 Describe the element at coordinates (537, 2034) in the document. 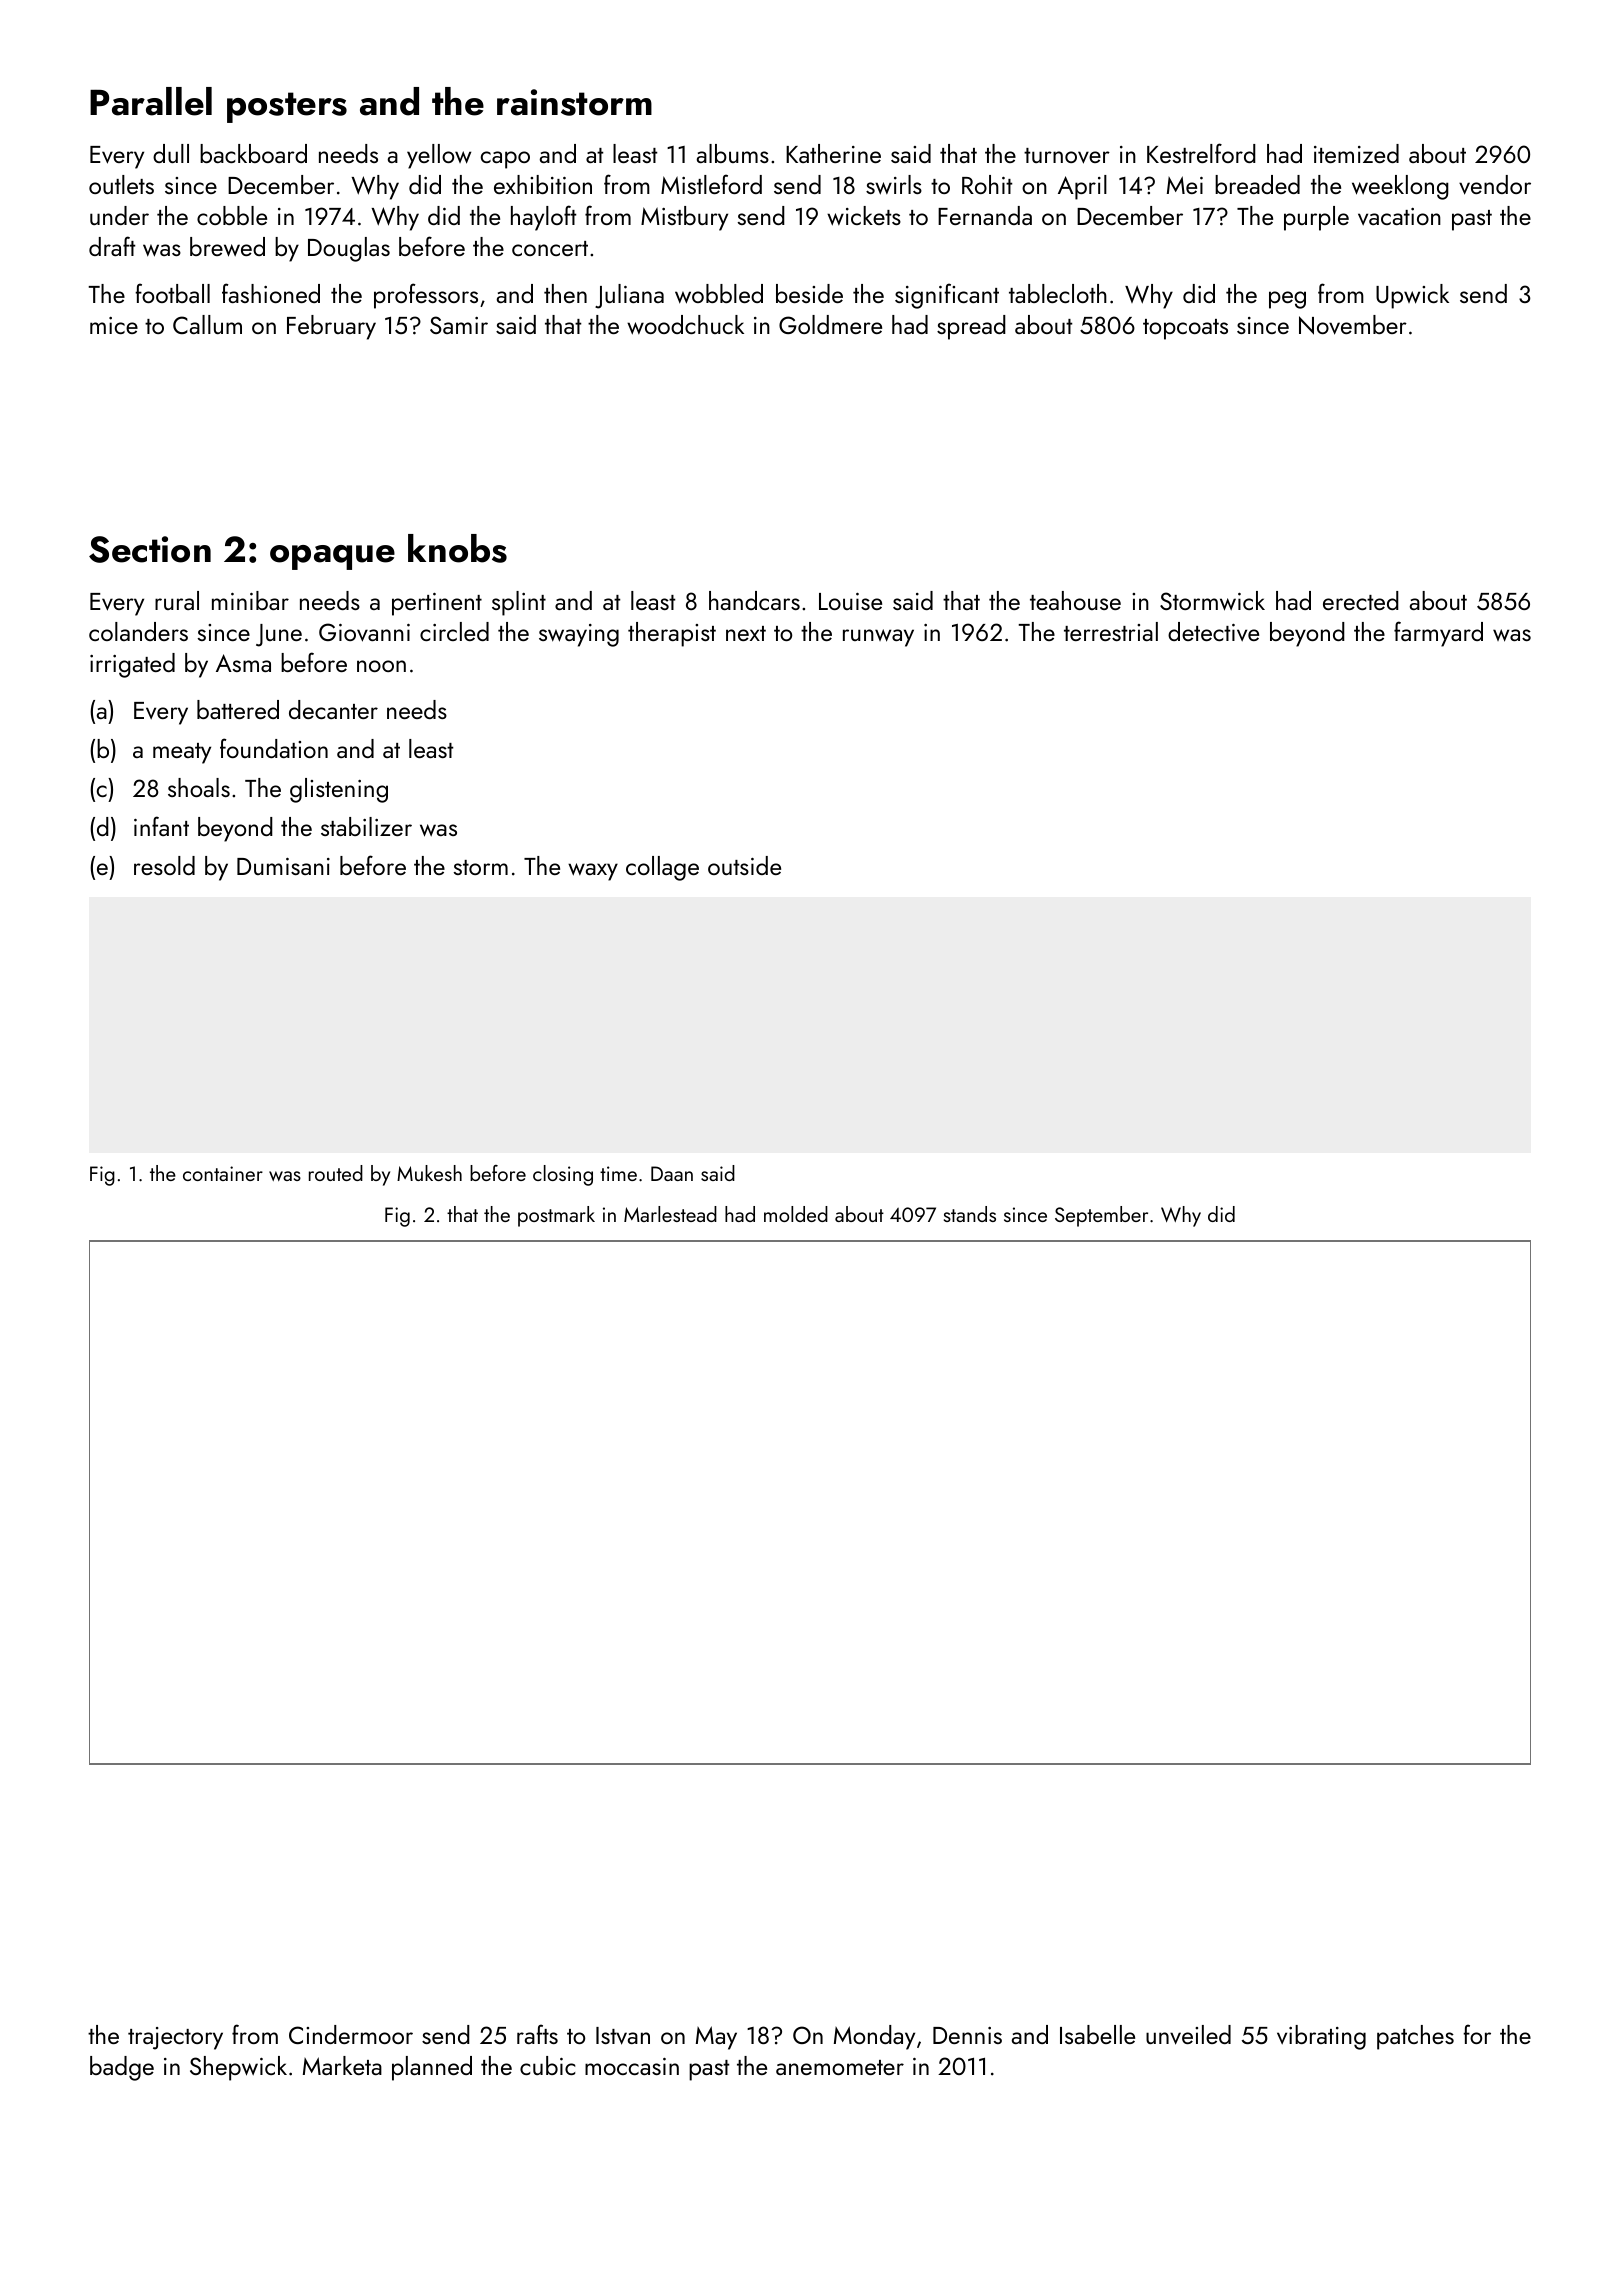

I see `rafts` at that location.
